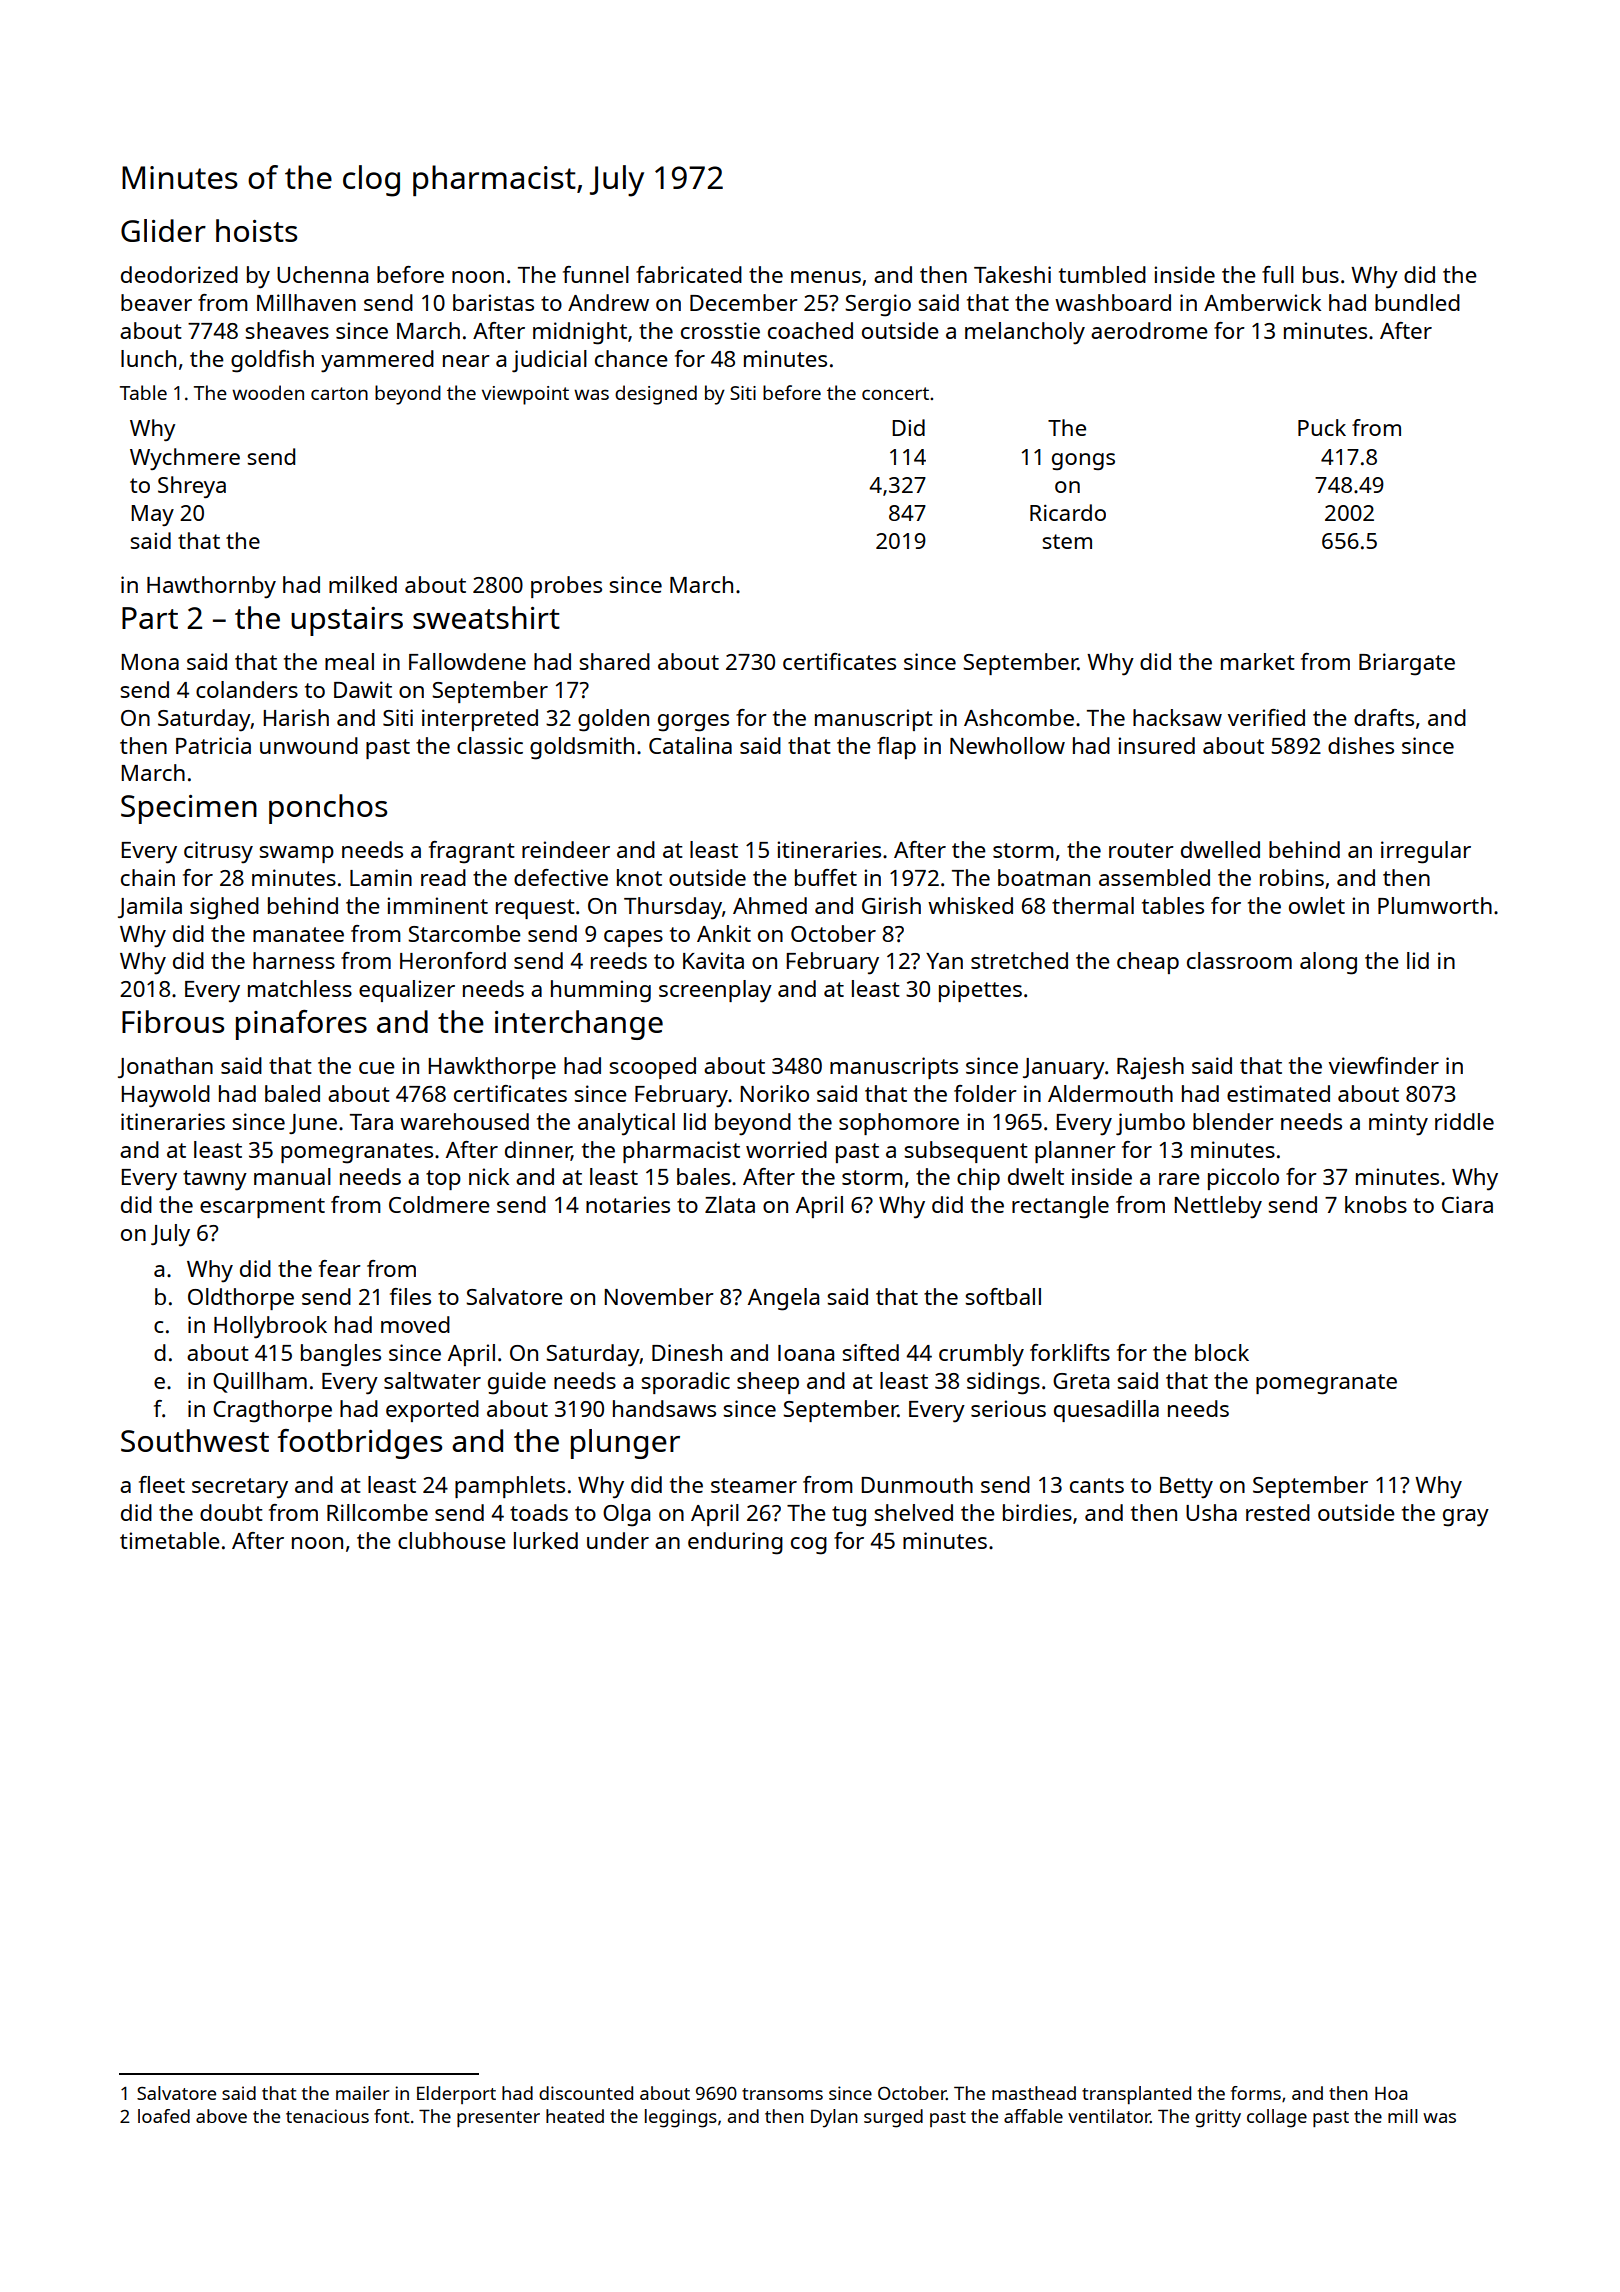 The width and height of the document is (1620, 2292). Describe the element at coordinates (189, 809) in the document. I see `Specimen` at that location.
